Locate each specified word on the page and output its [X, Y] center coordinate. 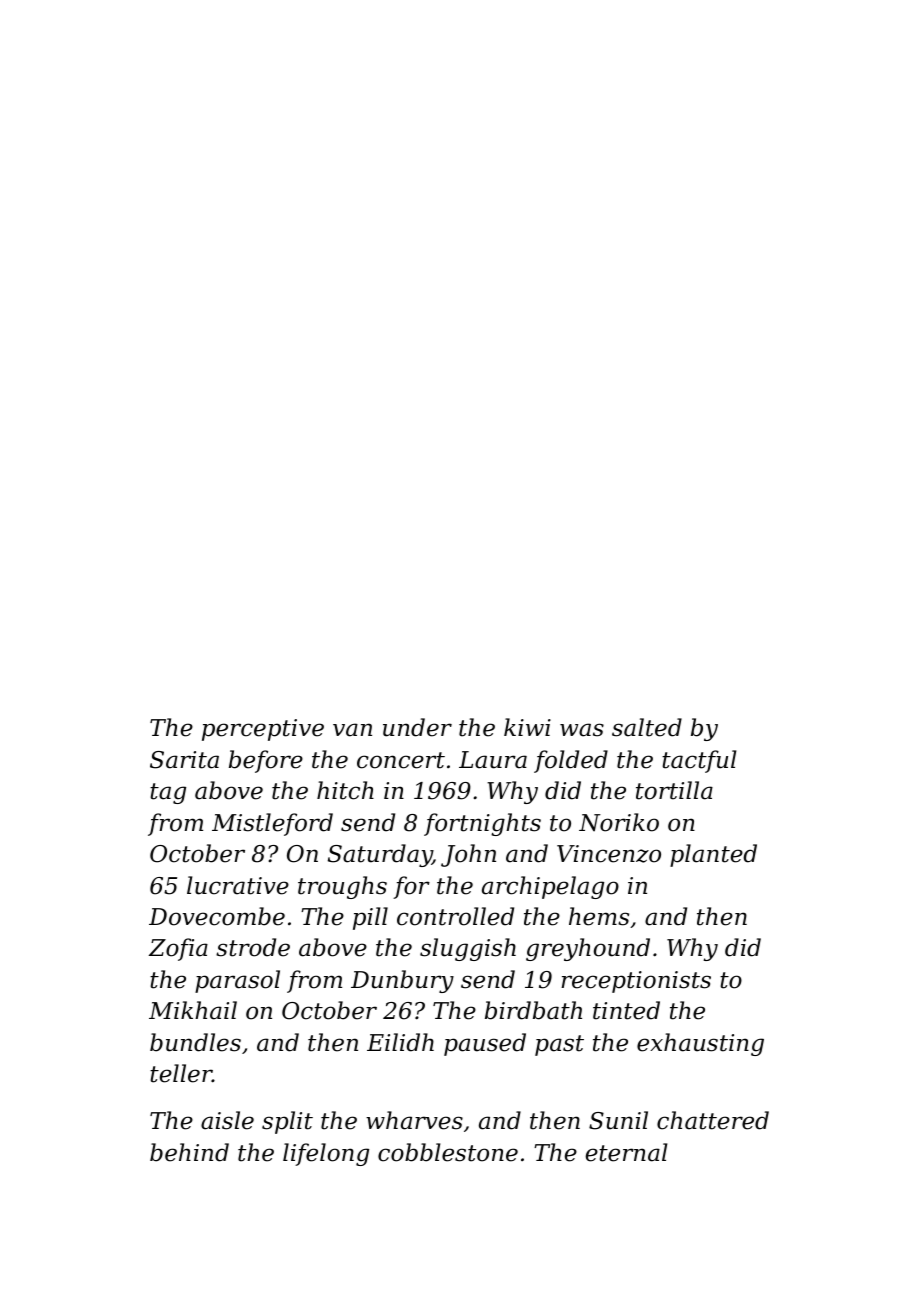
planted [713, 855]
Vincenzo [609, 854]
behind [189, 1152]
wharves [414, 1120]
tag [168, 793]
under [417, 727]
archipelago [550, 887]
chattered [713, 1120]
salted [647, 727]
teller [181, 1073]
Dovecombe [217, 916]
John [468, 855]
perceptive [263, 730]
